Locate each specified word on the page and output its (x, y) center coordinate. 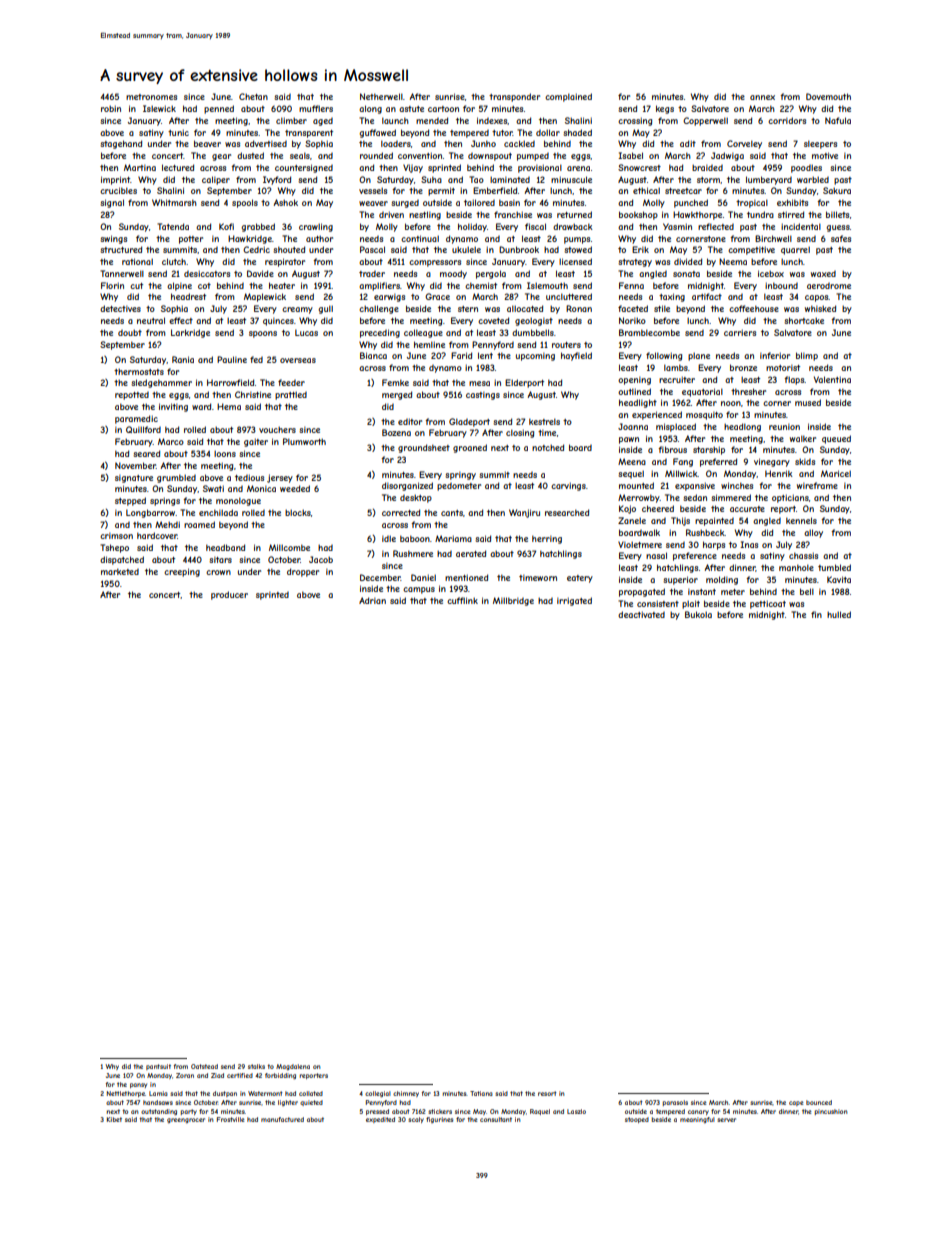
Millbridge (513, 601)
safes (841, 238)
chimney (406, 1094)
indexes (492, 121)
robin (111, 108)
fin (816, 614)
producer (229, 595)
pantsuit (158, 1067)
